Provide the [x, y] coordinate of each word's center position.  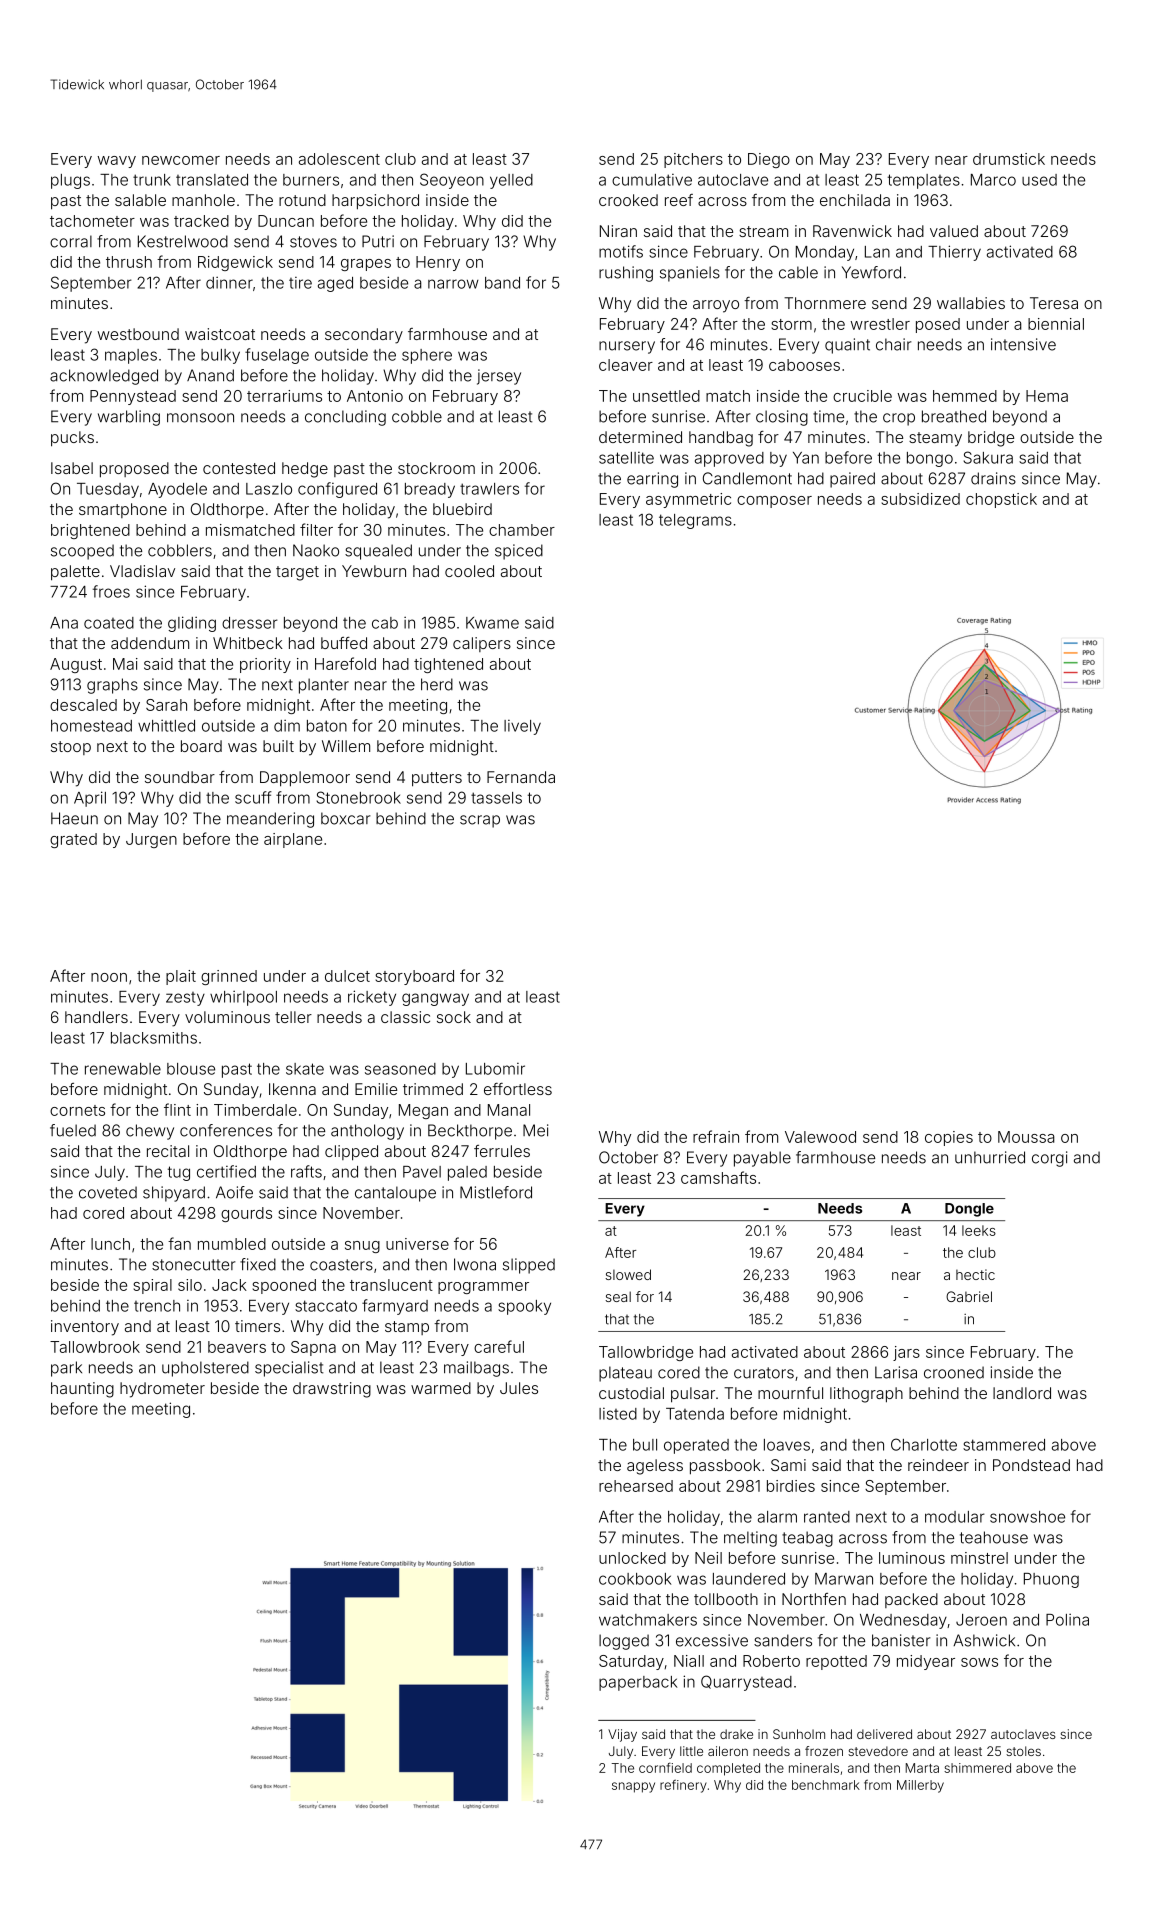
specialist [289, 1369]
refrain [716, 1136]
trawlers [489, 489]
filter [316, 529]
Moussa [1026, 1137]
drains [993, 478]
